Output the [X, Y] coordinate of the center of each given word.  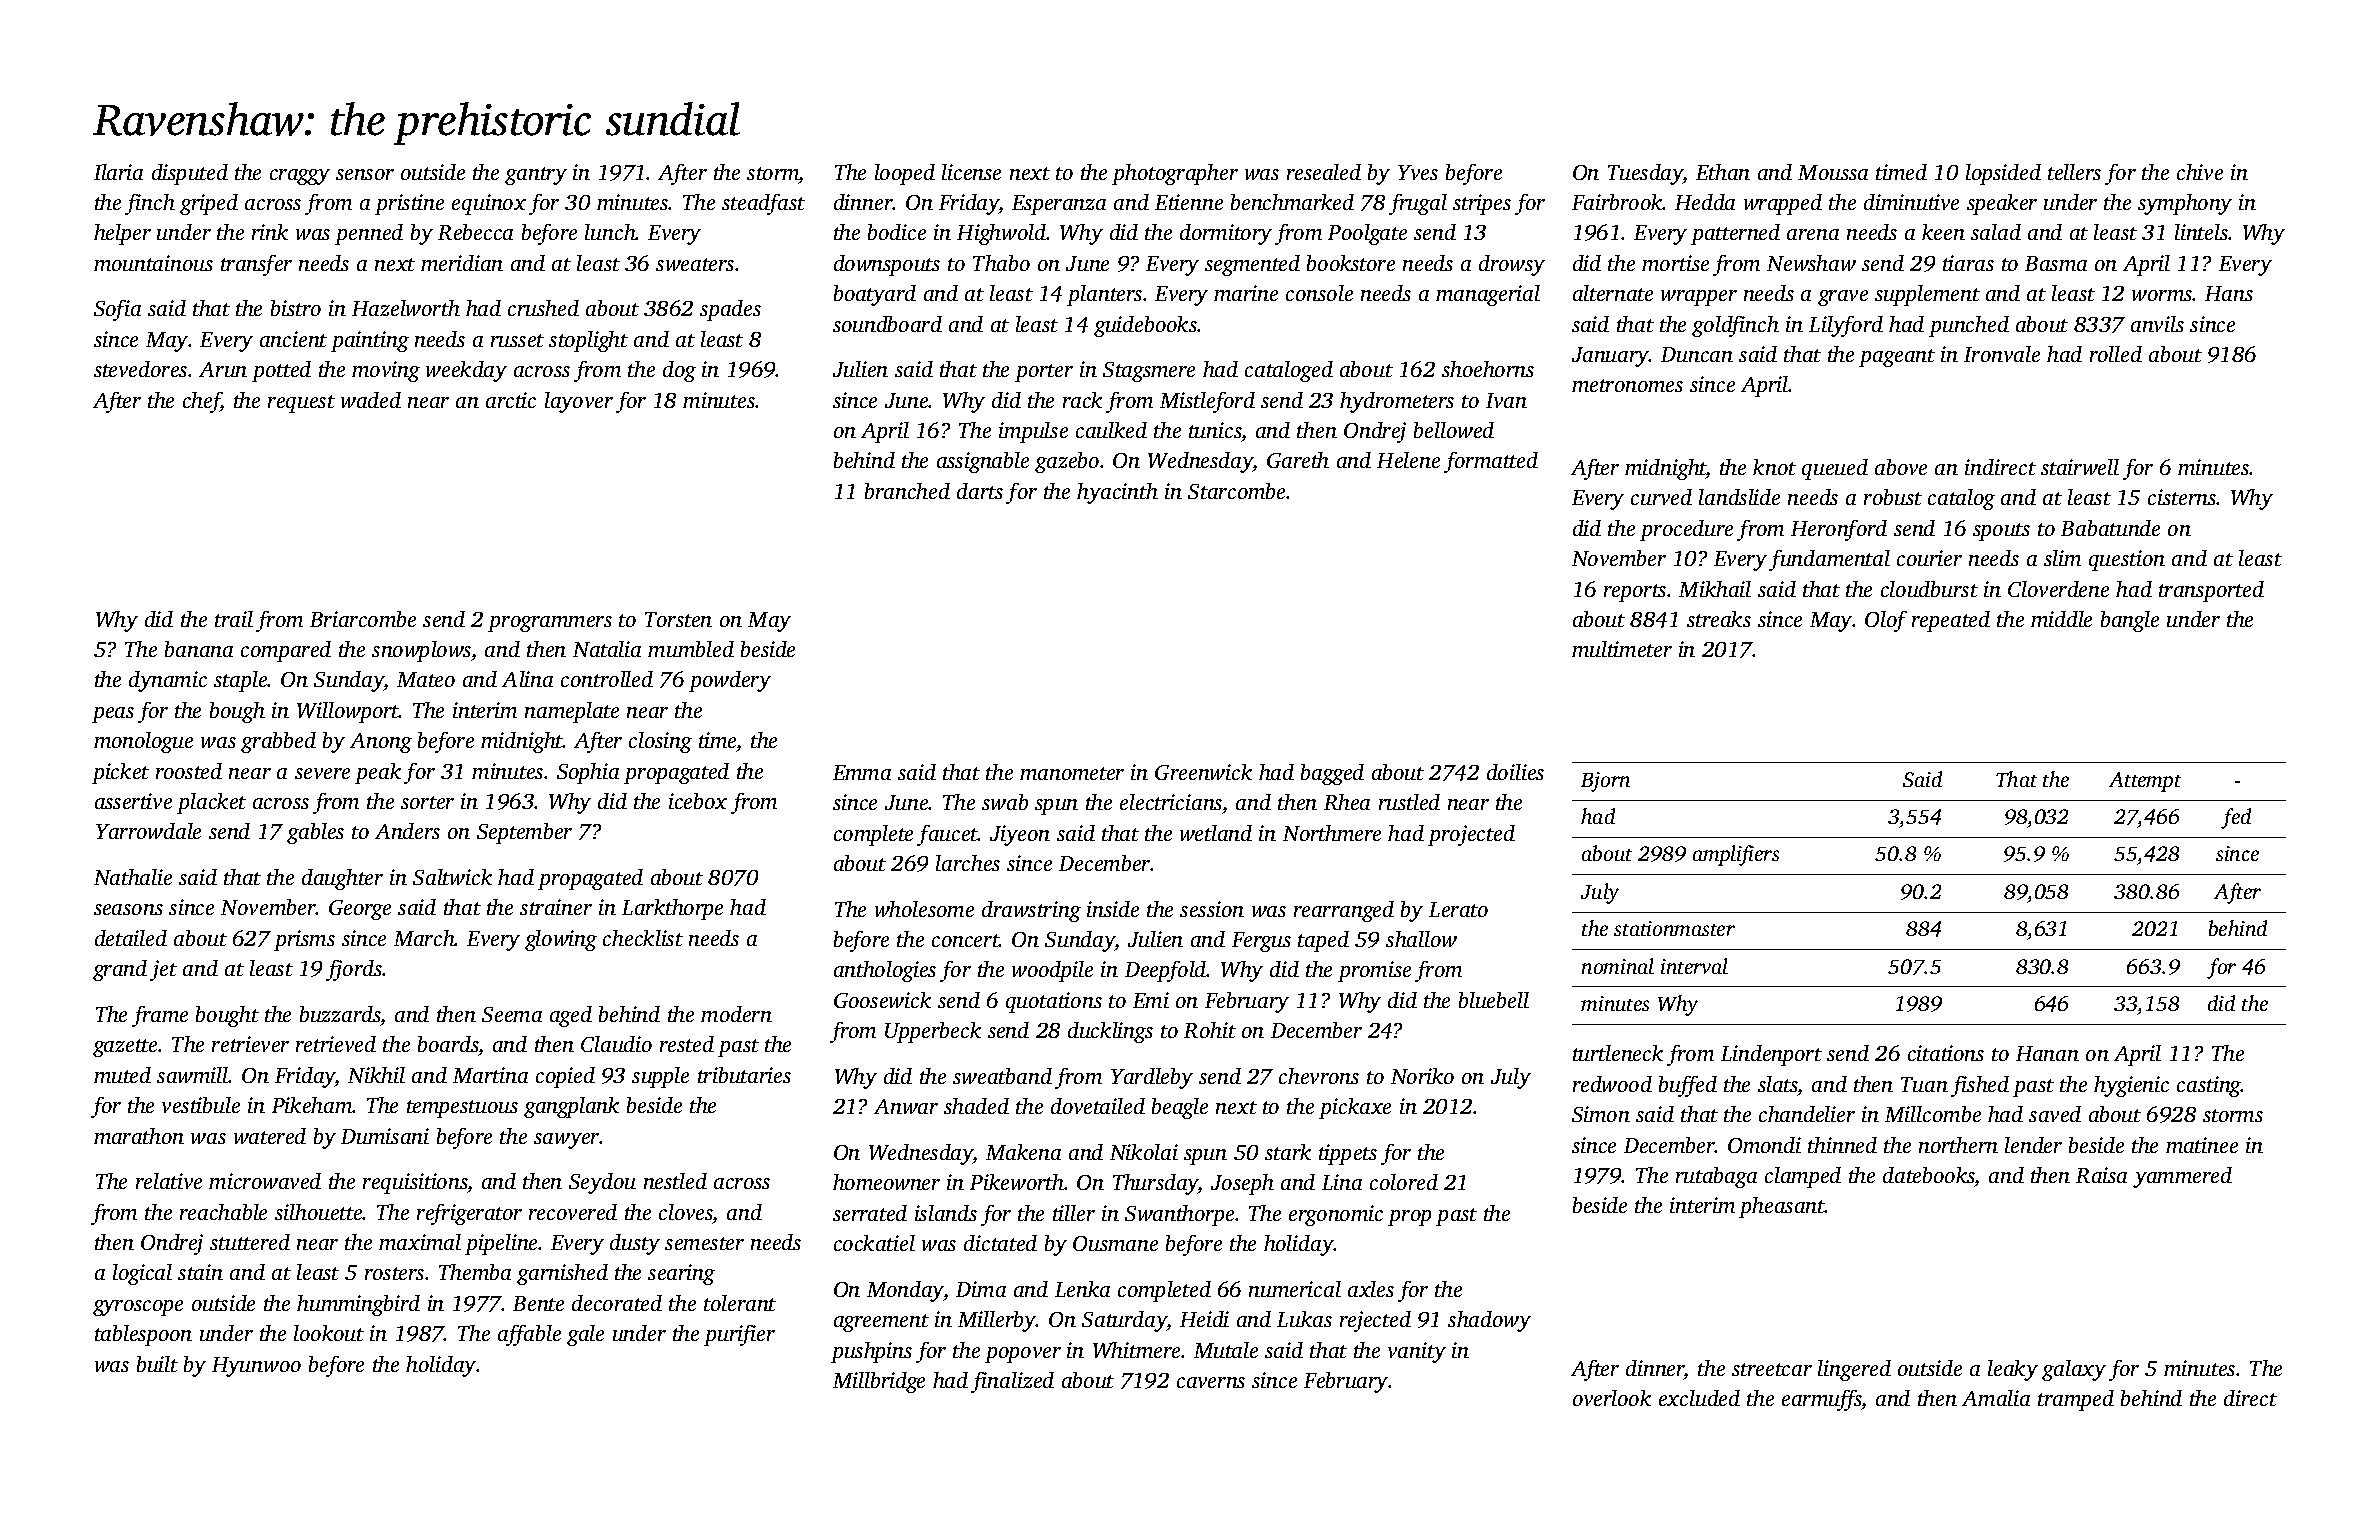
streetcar [1772, 1369]
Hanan [2047, 1053]
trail [234, 619]
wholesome [924, 909]
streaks [1719, 619]
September [524, 833]
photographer [1175, 174]
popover [1023, 1355]
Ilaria [118, 172]
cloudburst [1929, 589]
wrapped [1783, 204]
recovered [573, 1212]
